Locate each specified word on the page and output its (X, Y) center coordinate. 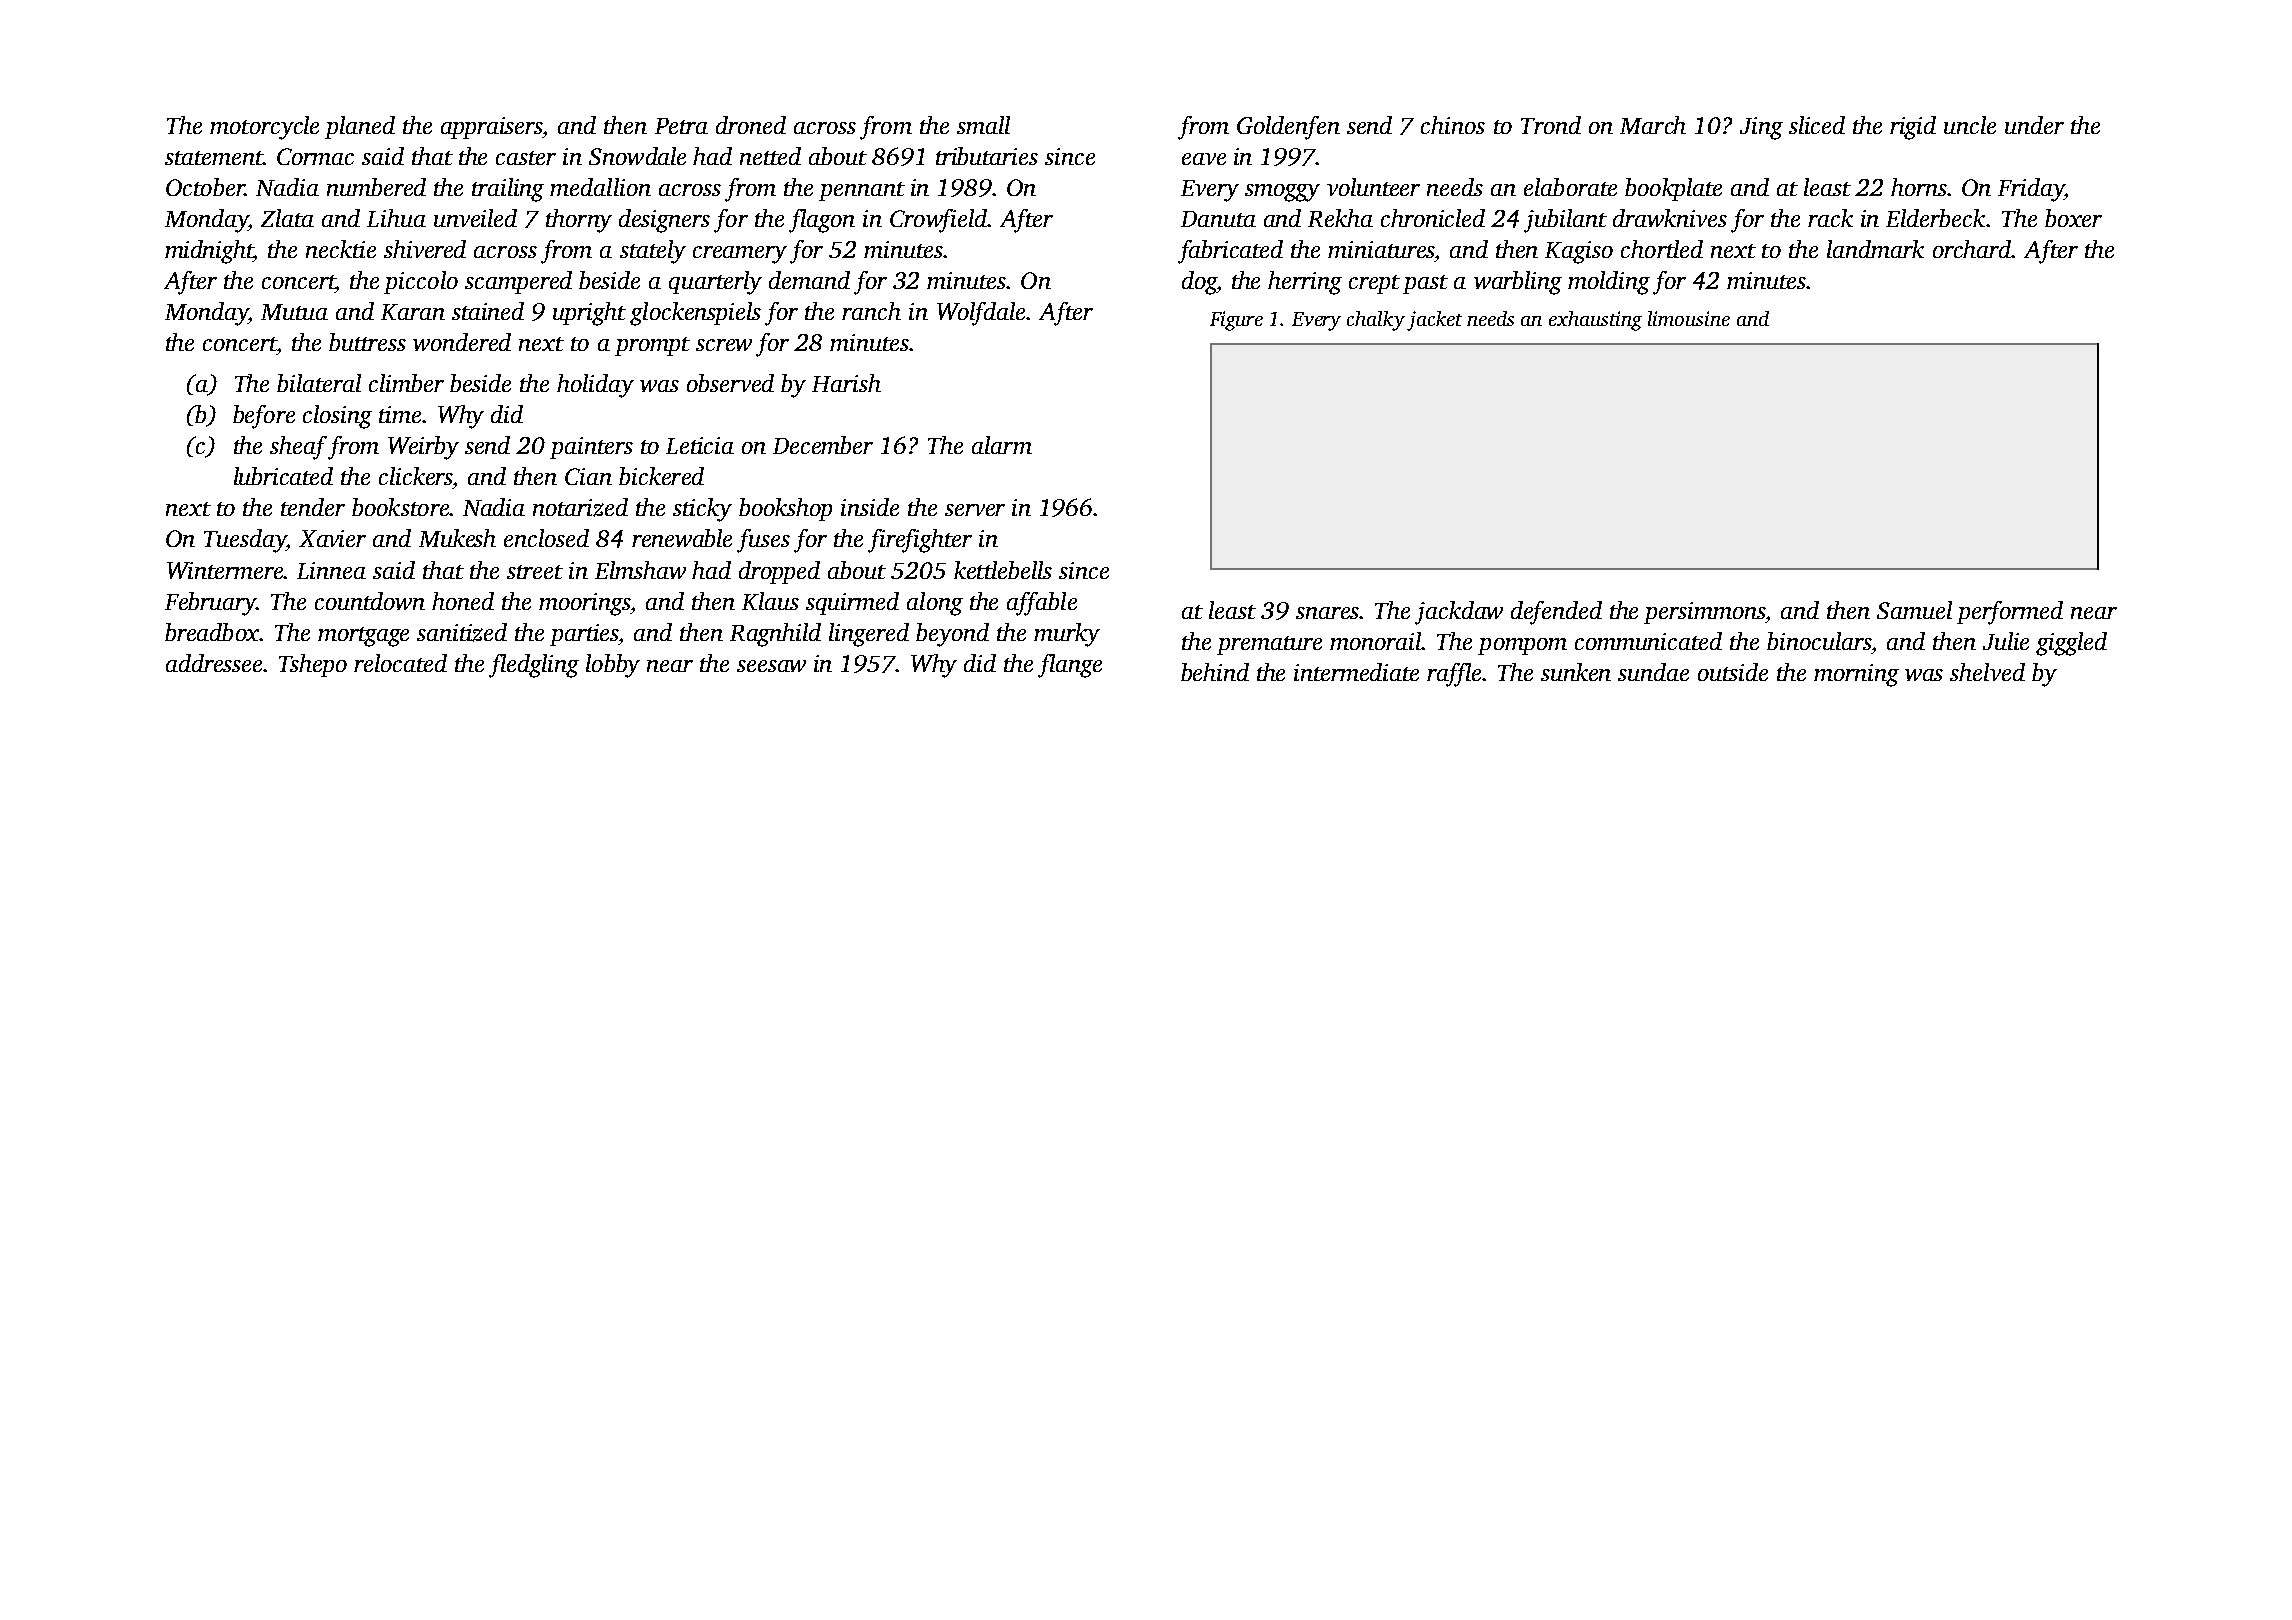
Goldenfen (1288, 128)
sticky (702, 510)
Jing (1761, 128)
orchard (1972, 249)
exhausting (1595, 321)
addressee (214, 663)
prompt (652, 346)
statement (214, 158)
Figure (1236, 321)
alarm (1002, 445)
